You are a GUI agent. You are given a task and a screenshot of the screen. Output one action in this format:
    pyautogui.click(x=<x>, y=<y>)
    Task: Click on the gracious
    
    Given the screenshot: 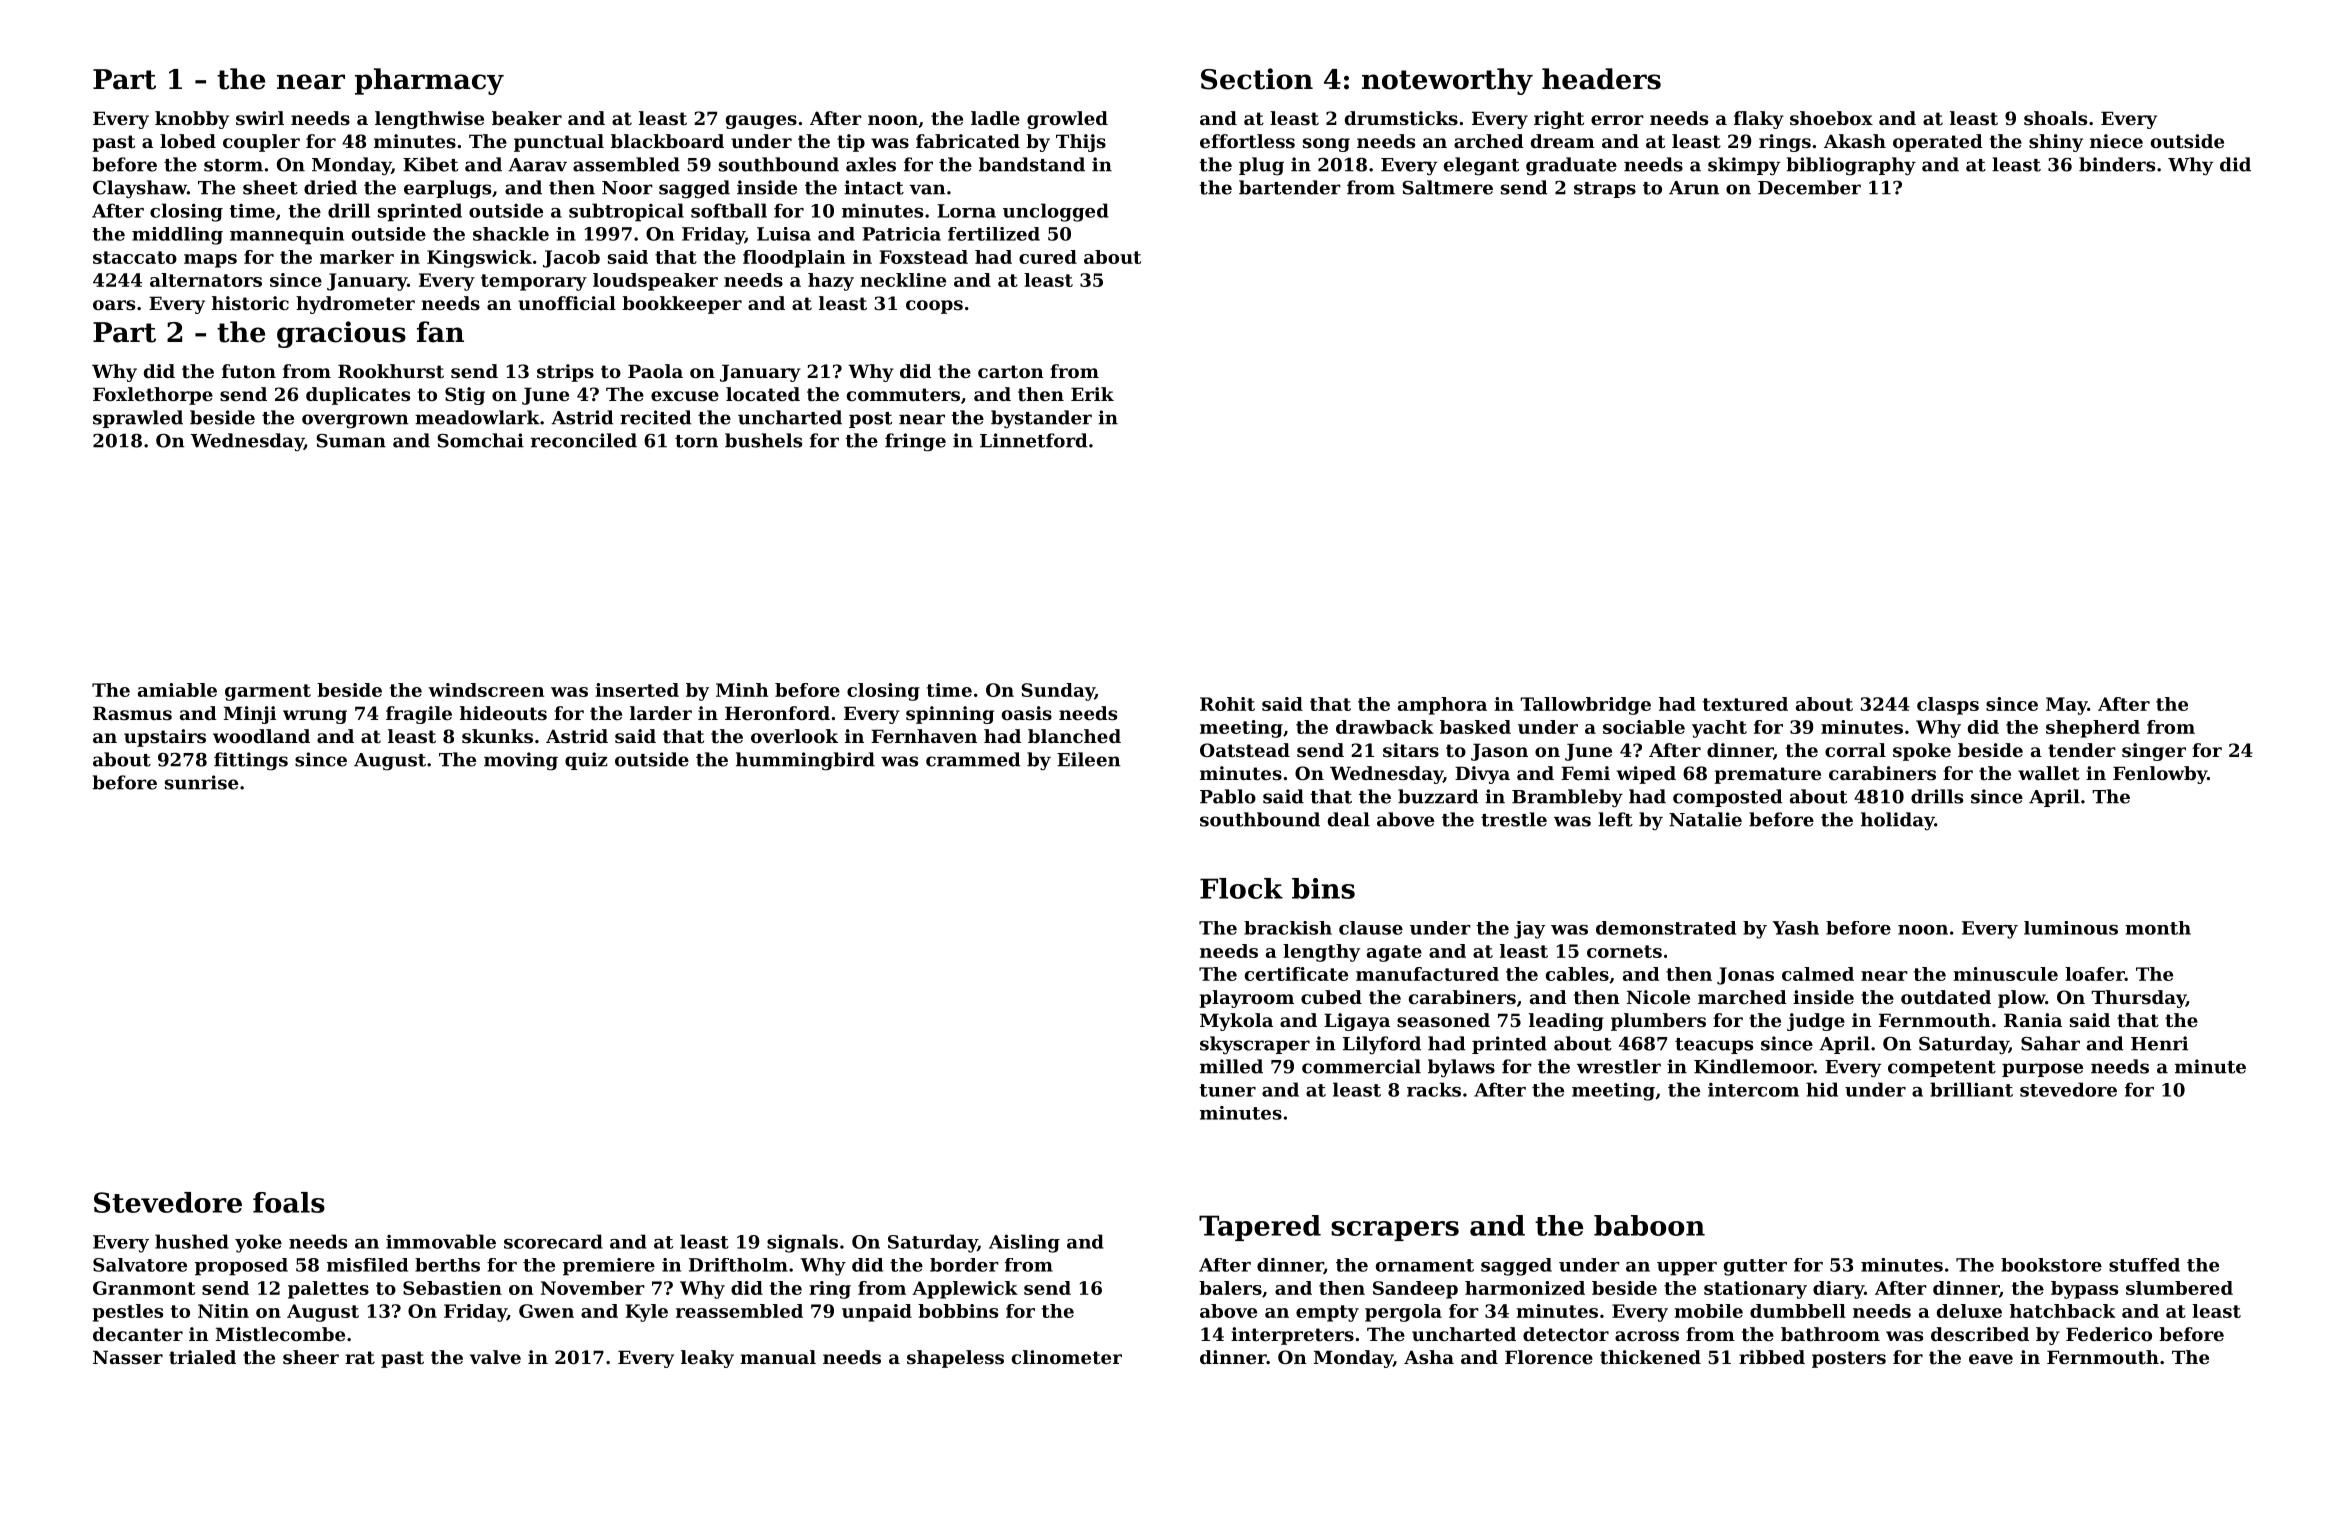 What is the action you would take?
    pyautogui.click(x=341, y=334)
